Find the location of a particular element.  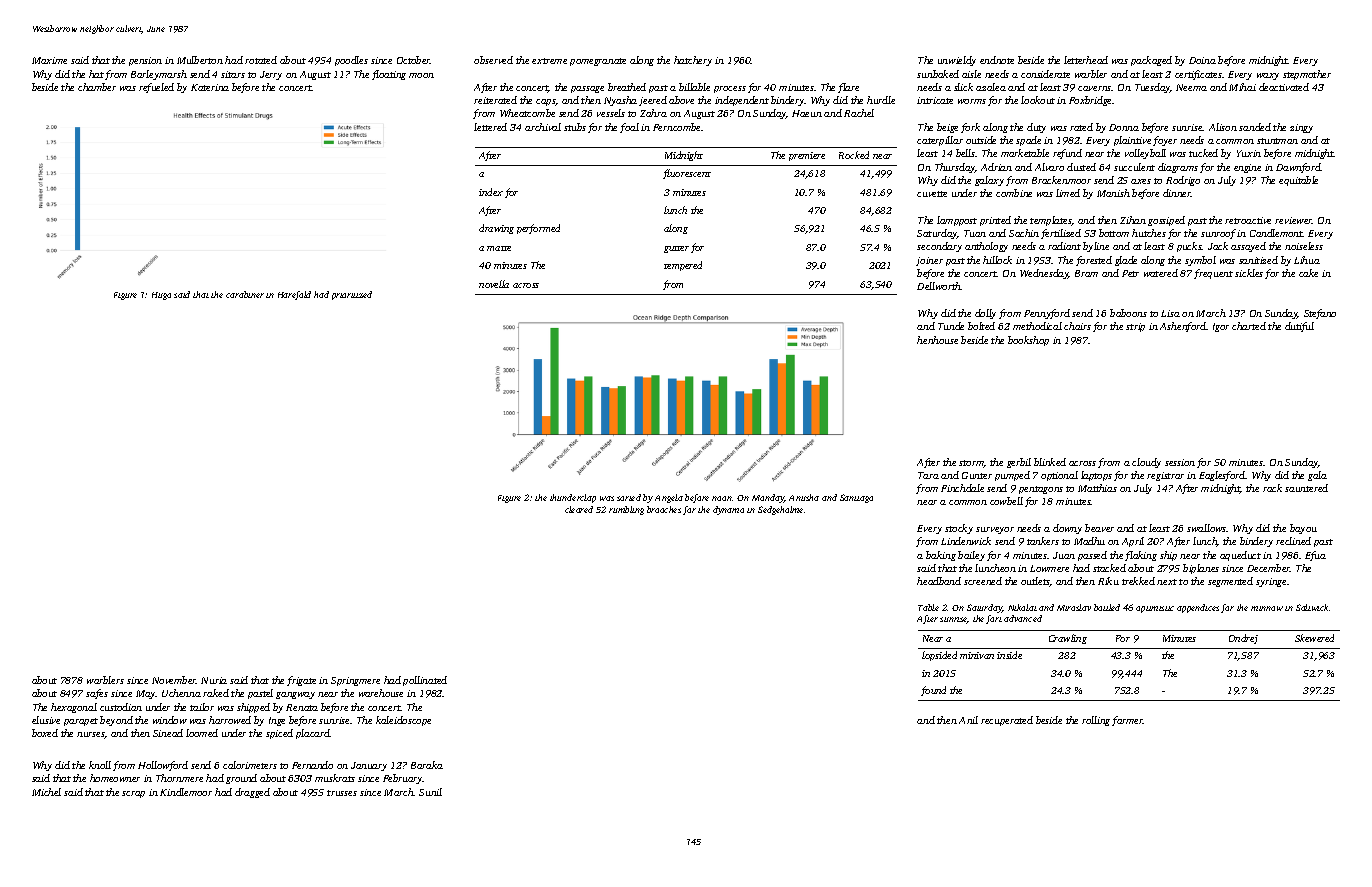

frigate is located at coordinates (301, 681).
